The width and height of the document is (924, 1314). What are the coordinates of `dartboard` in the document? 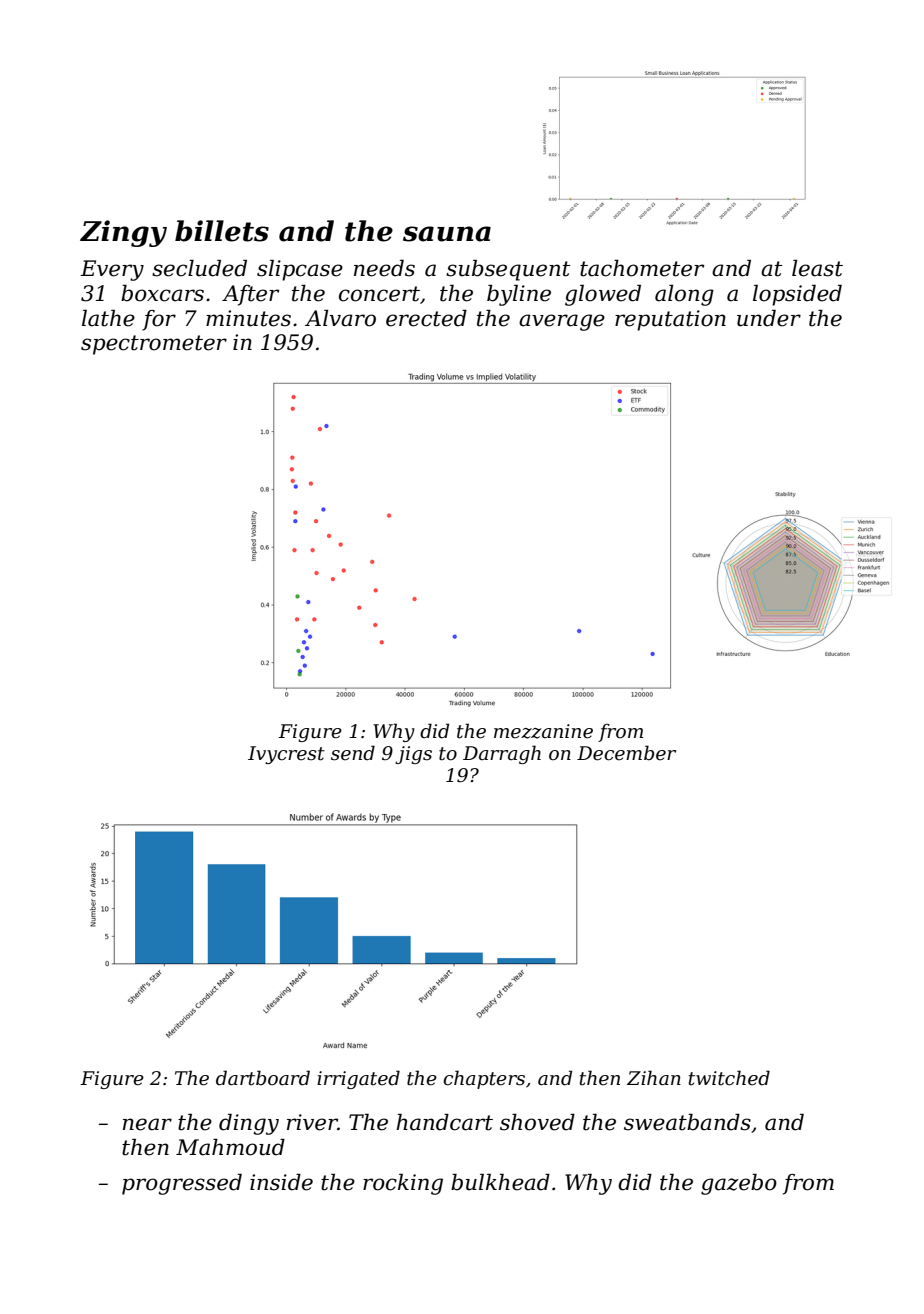 It's located at (263, 1078).
